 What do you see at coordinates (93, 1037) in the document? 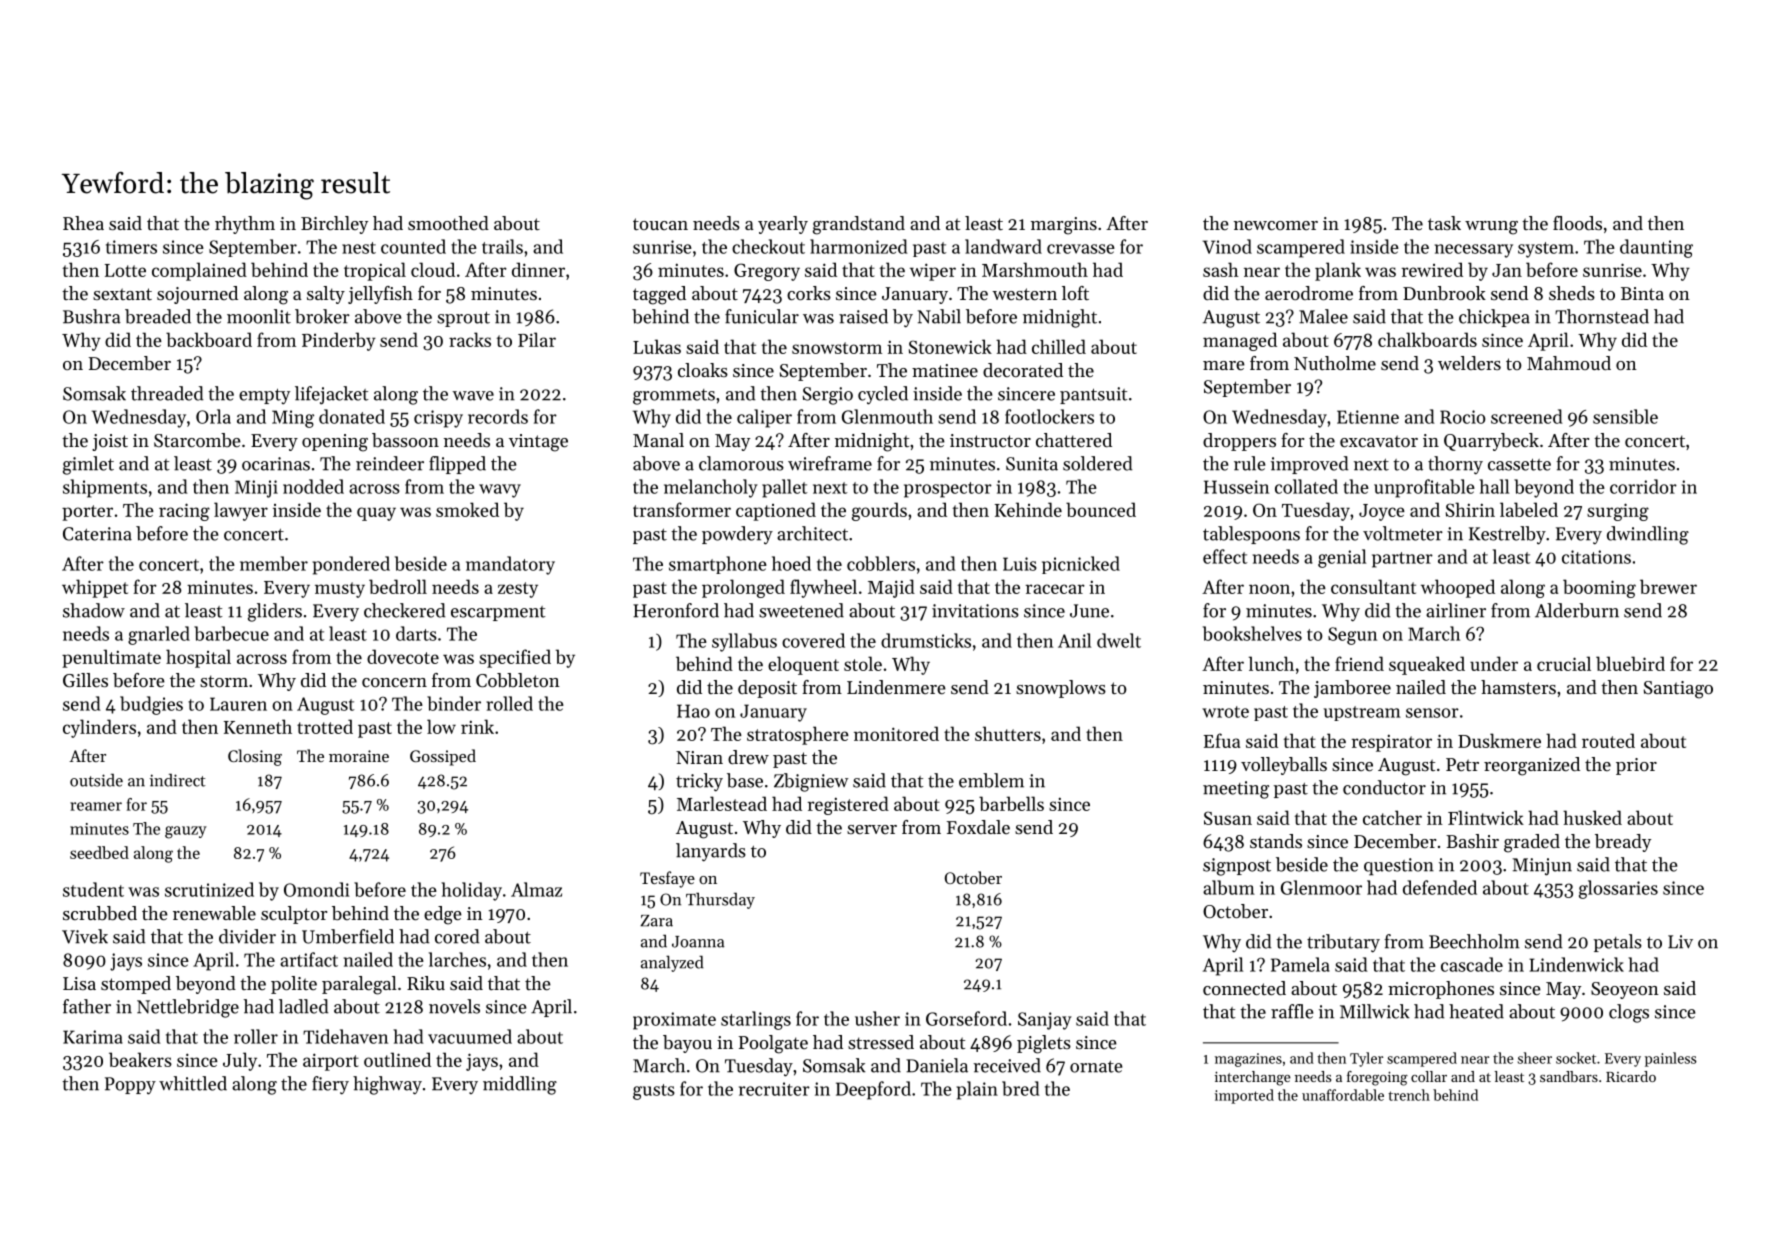
I see `Karima` at bounding box center [93, 1037].
